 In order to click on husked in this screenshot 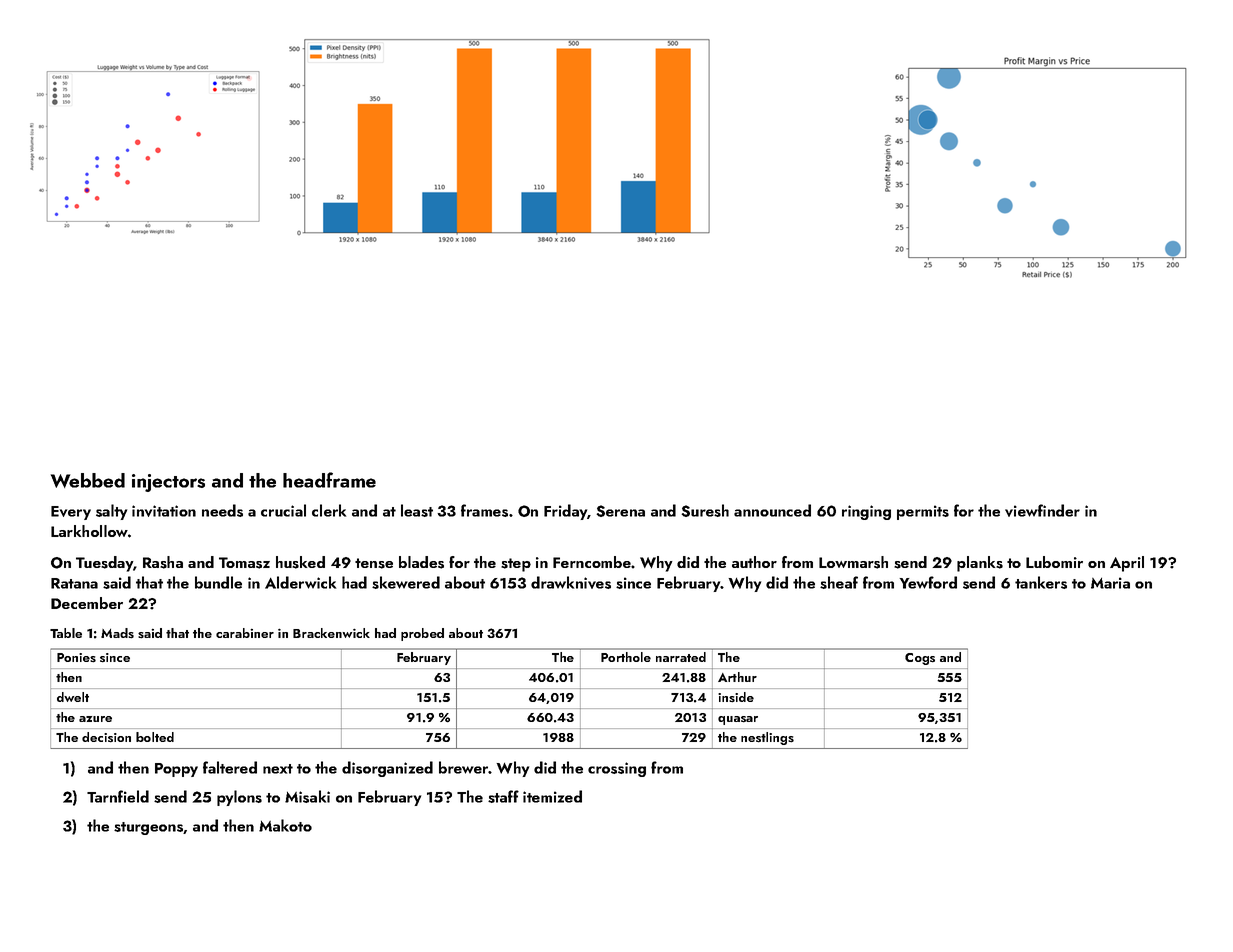, I will do `click(300, 562)`.
